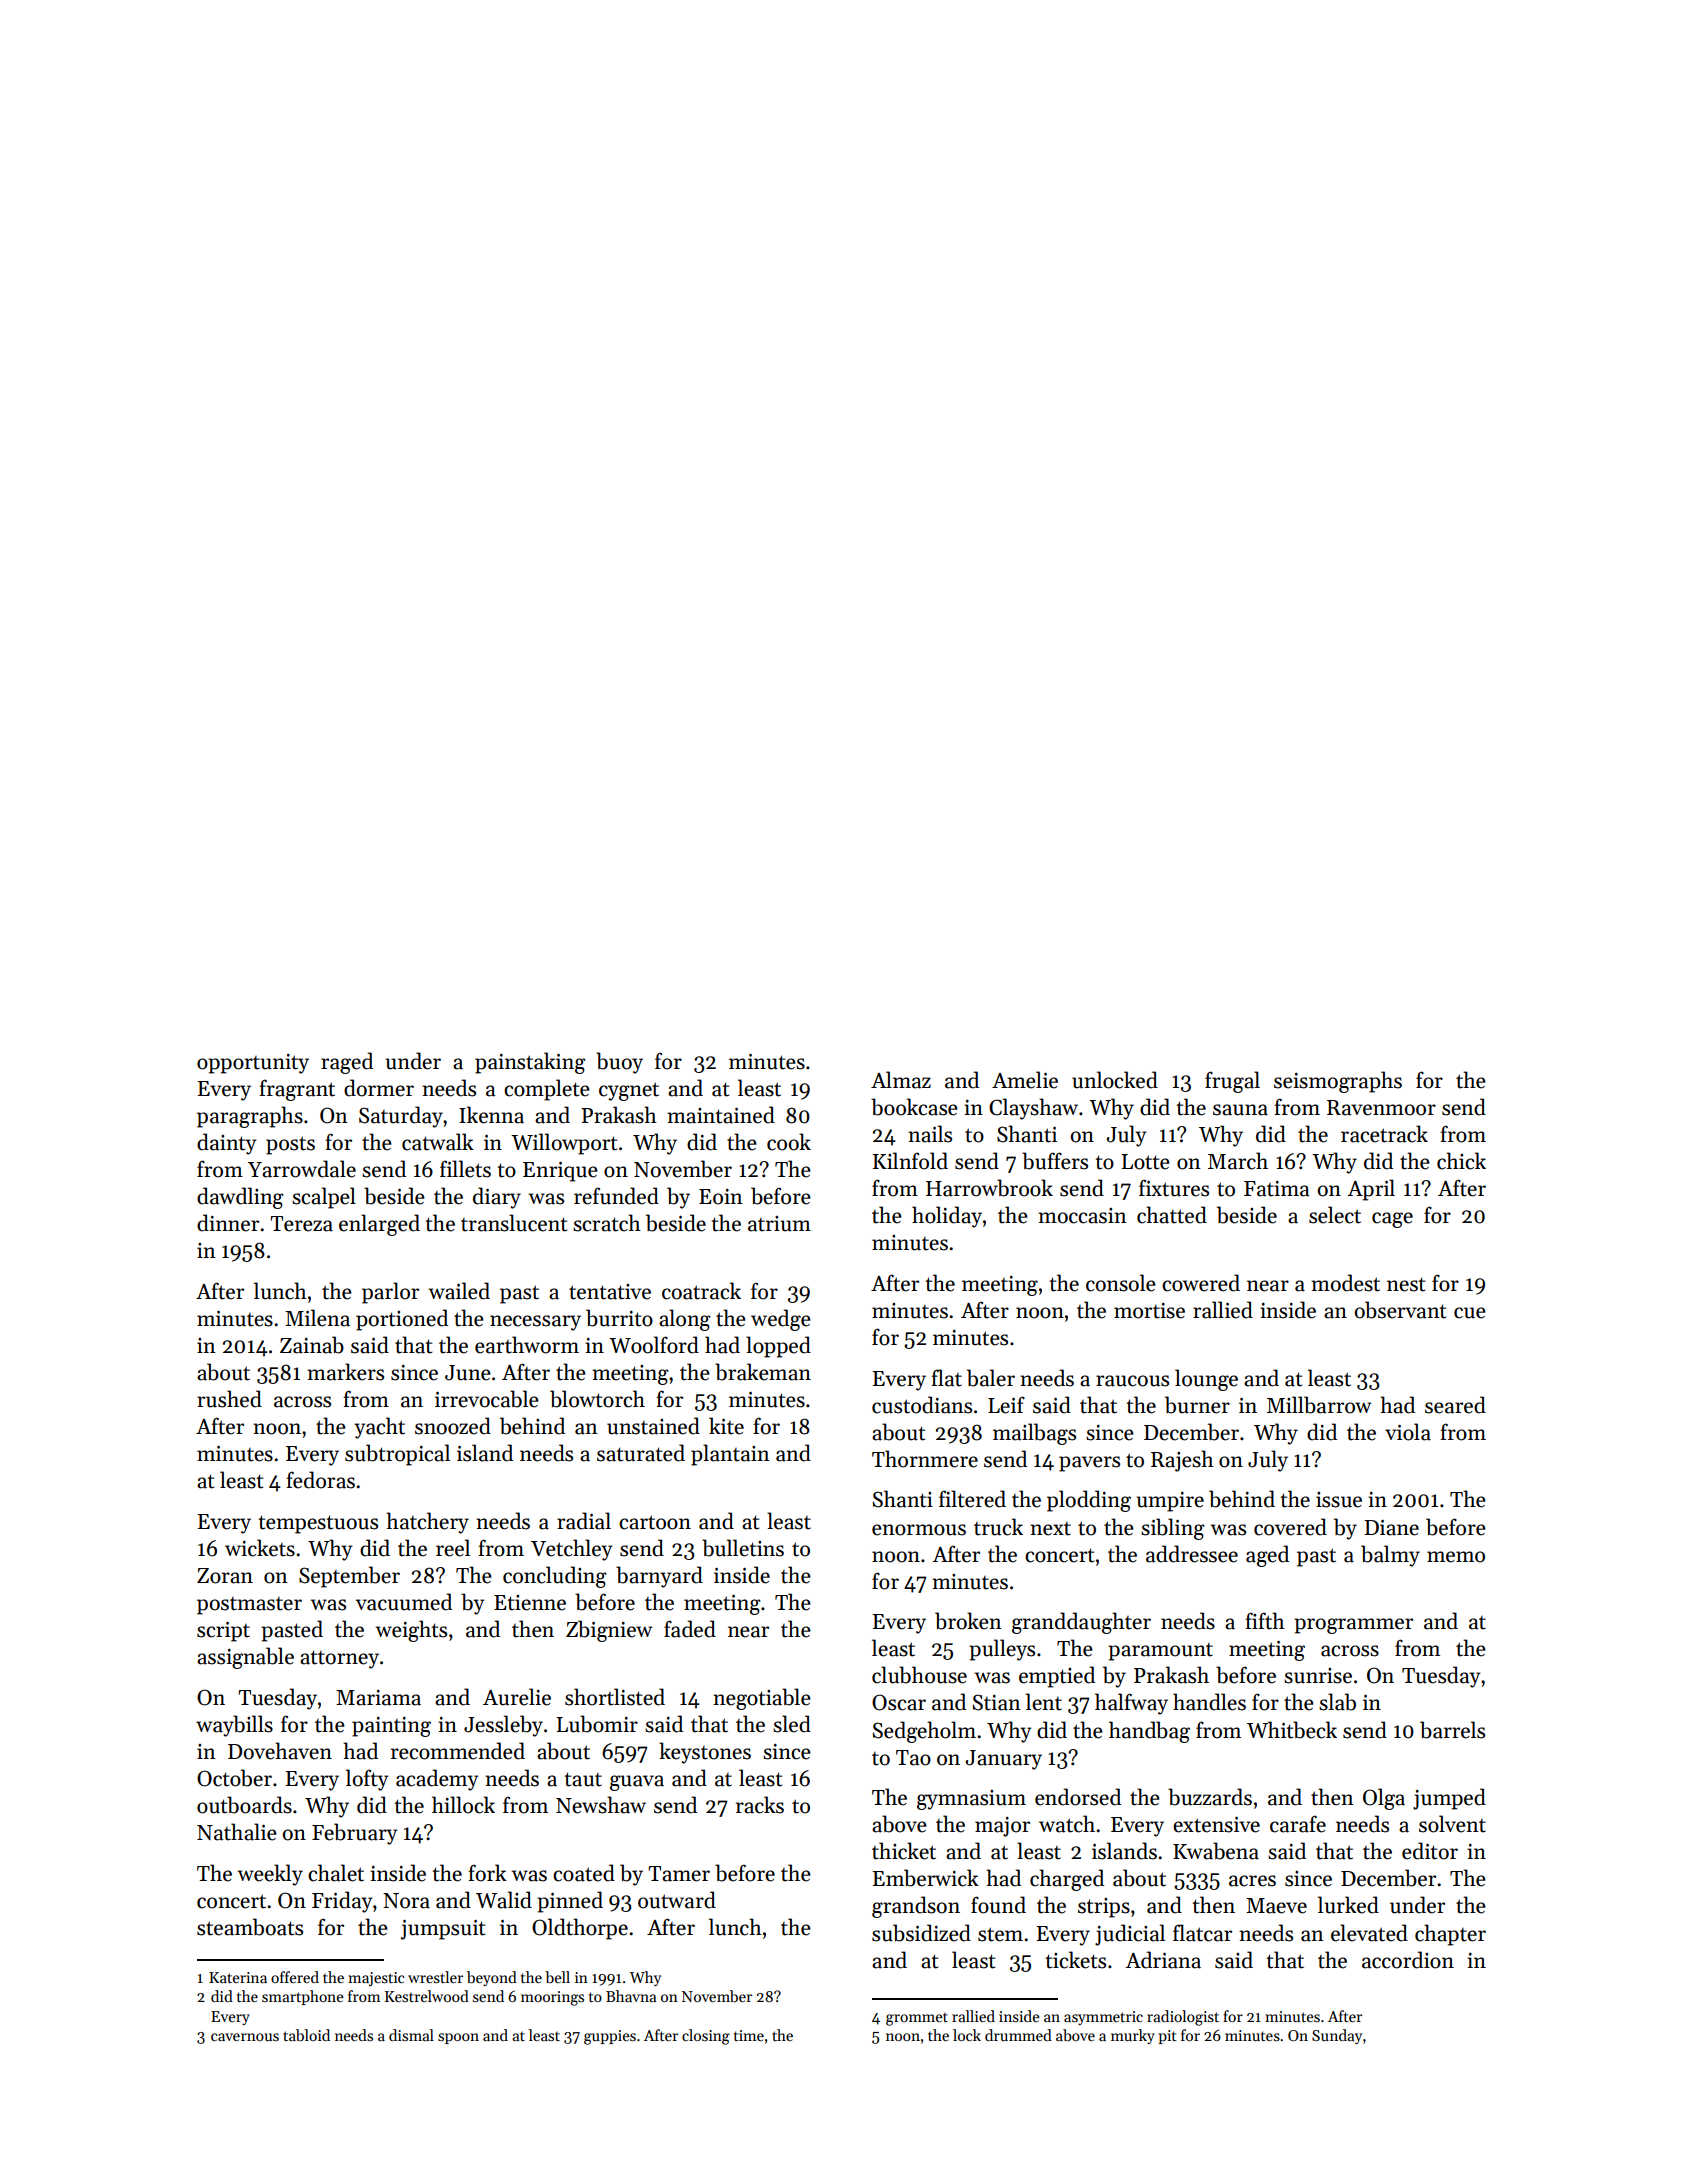  Describe the element at coordinates (991, 1378) in the page. I see `baler` at that location.
